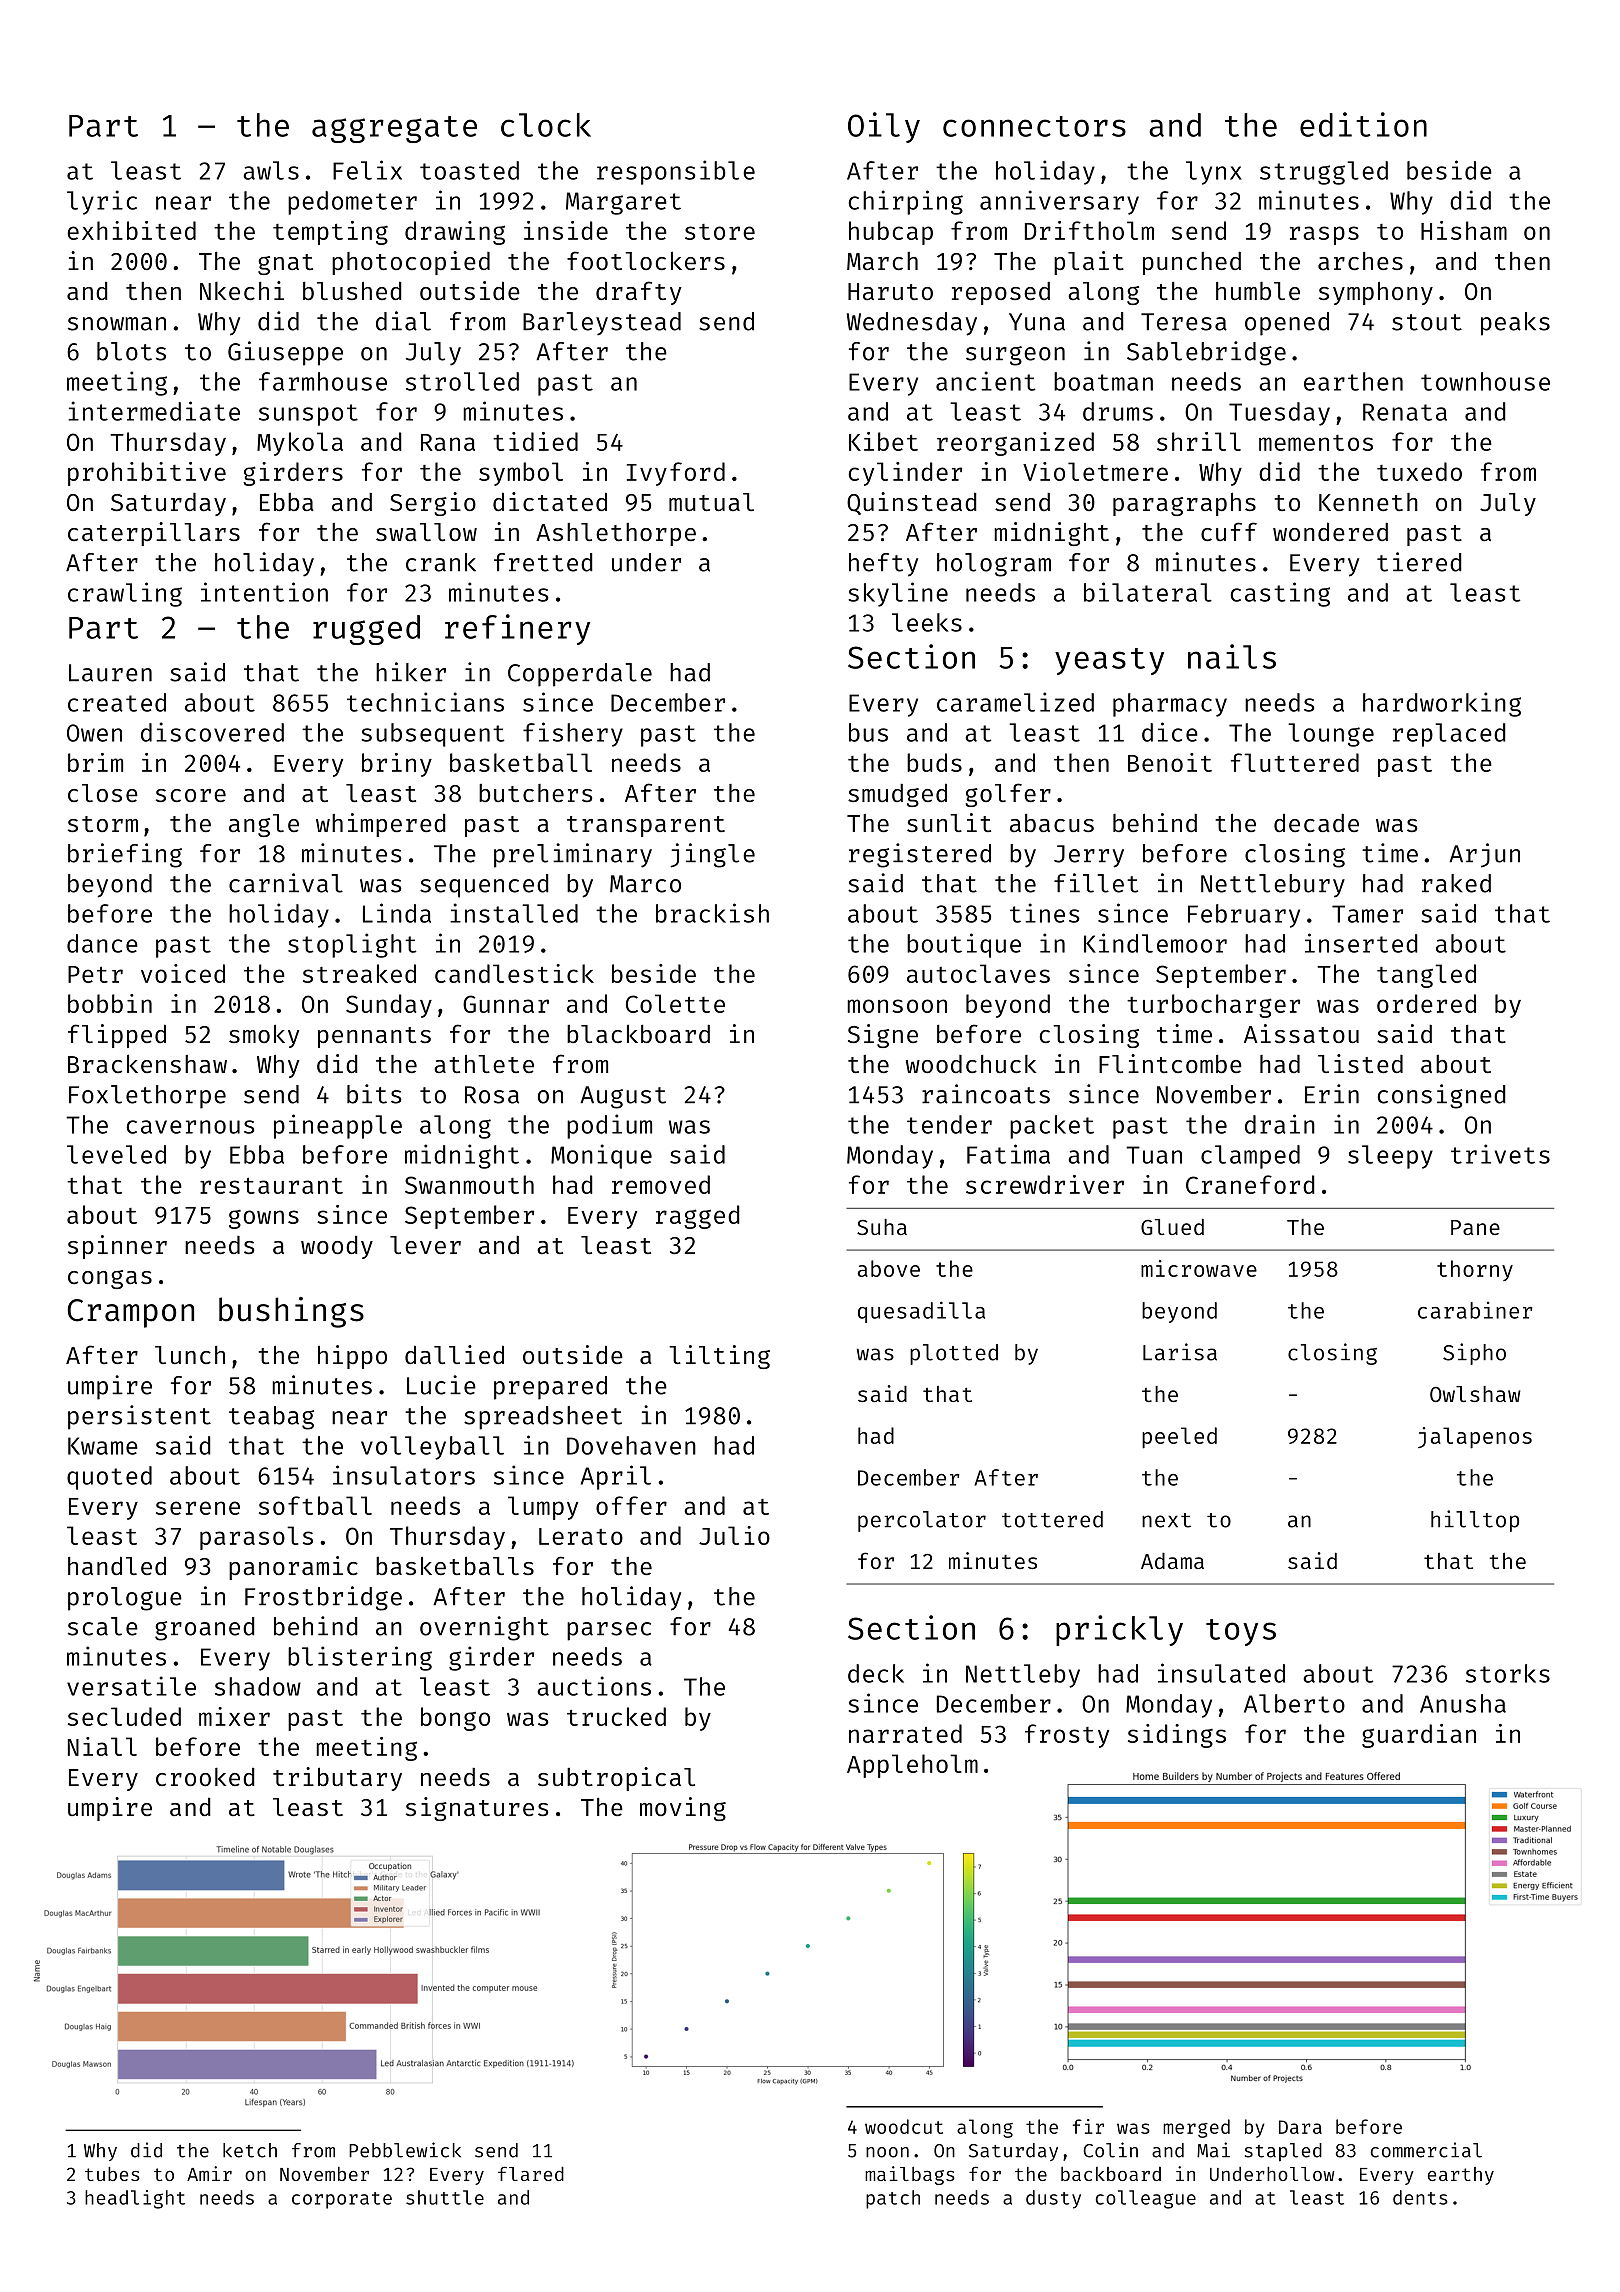  Describe the element at coordinates (720, 232) in the document. I see `store` at that location.
